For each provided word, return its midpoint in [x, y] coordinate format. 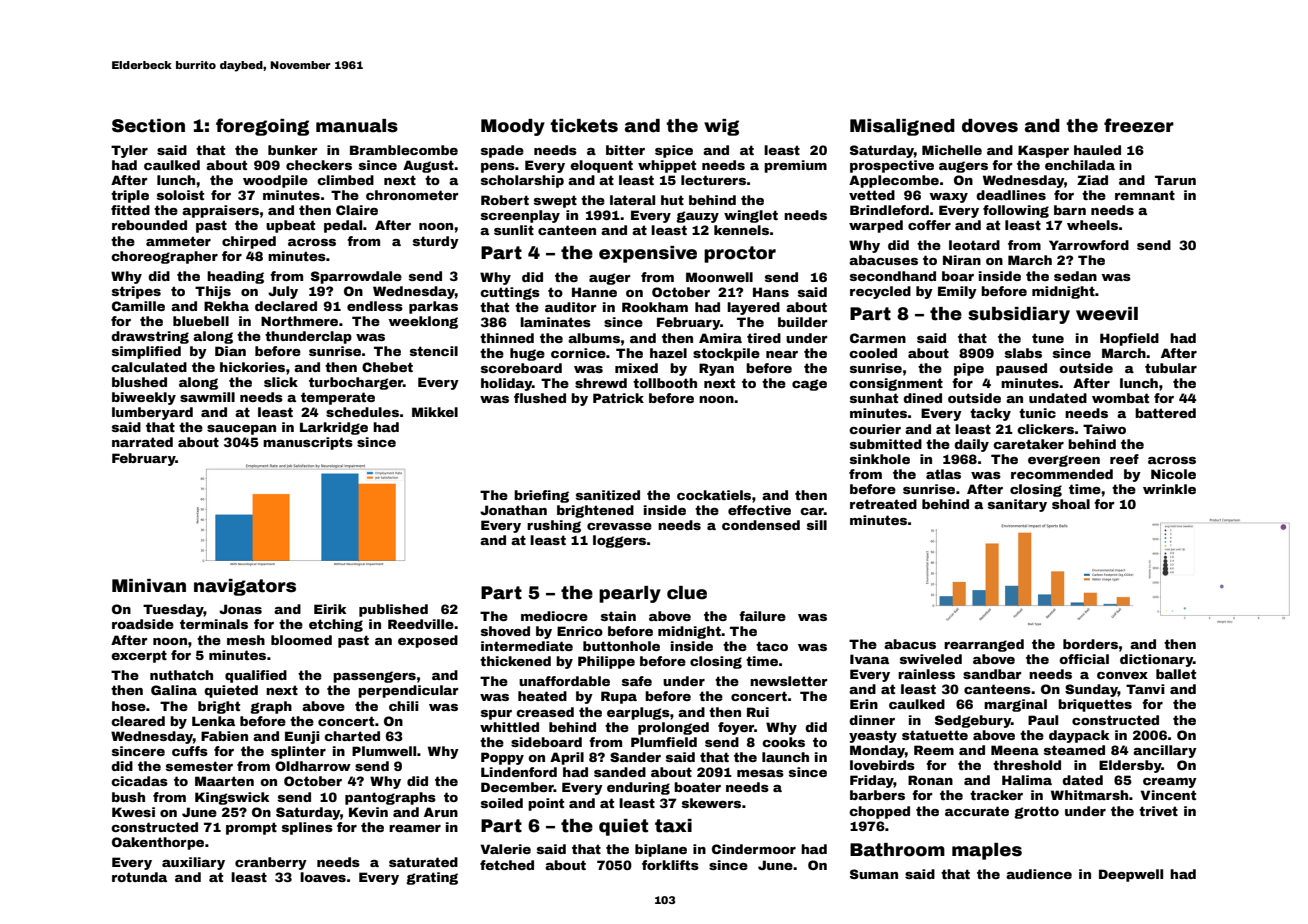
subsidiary [1019, 315]
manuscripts [308, 443]
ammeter [178, 241]
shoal [1071, 504]
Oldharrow [313, 766]
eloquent [601, 166]
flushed [540, 398]
